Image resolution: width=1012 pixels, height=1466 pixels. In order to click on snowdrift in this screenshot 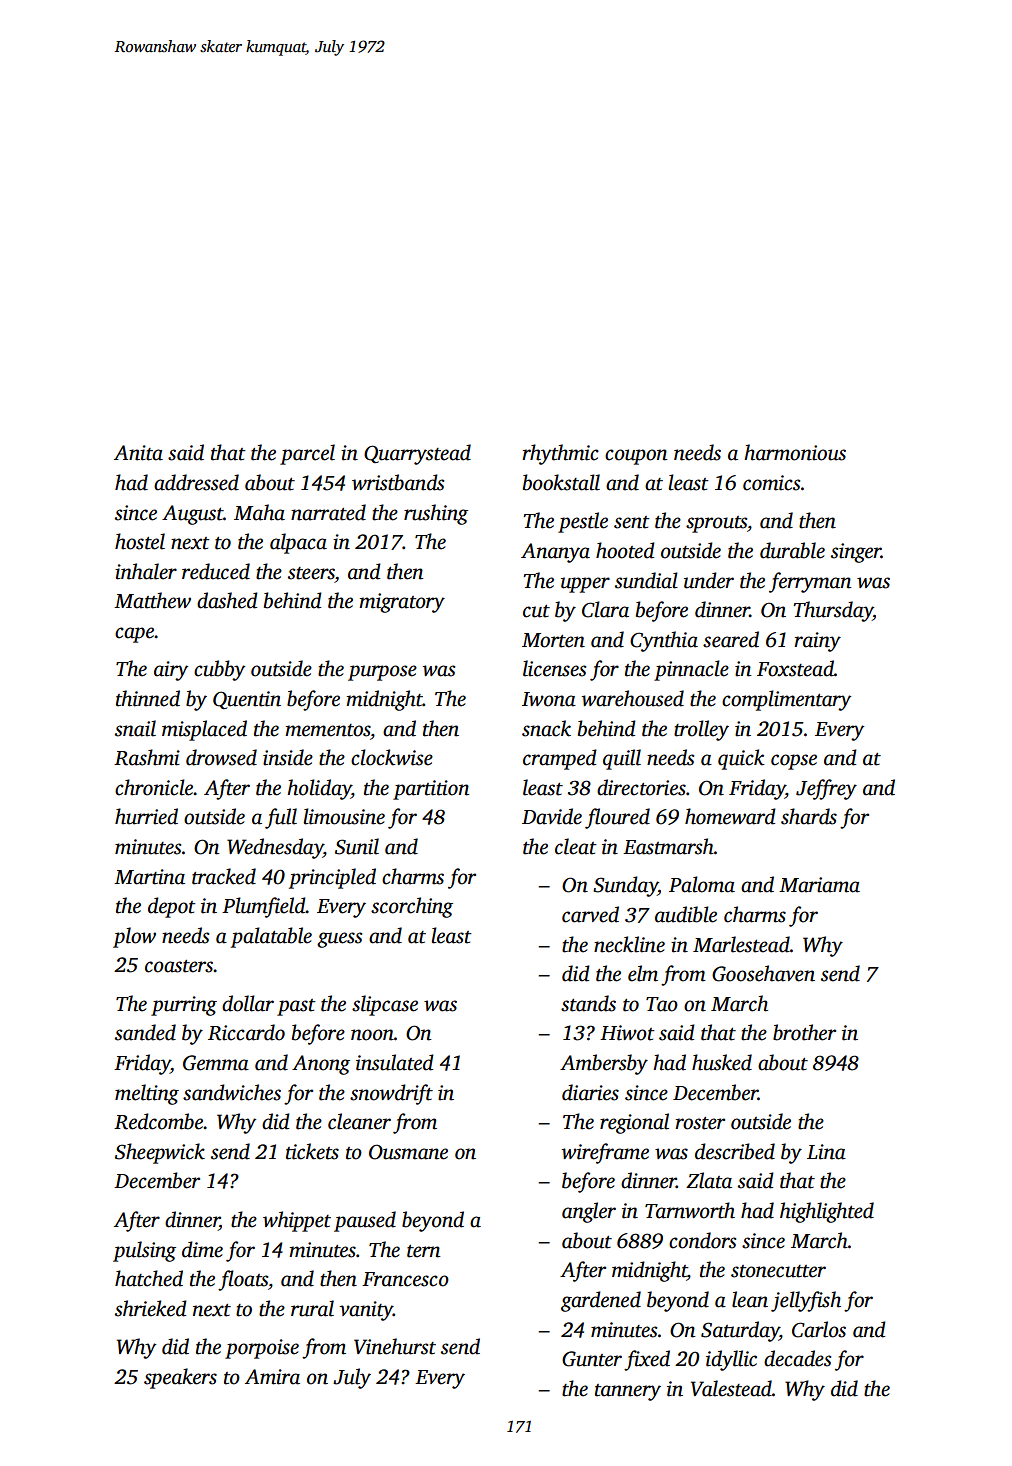, I will do `click(391, 1094)`.
